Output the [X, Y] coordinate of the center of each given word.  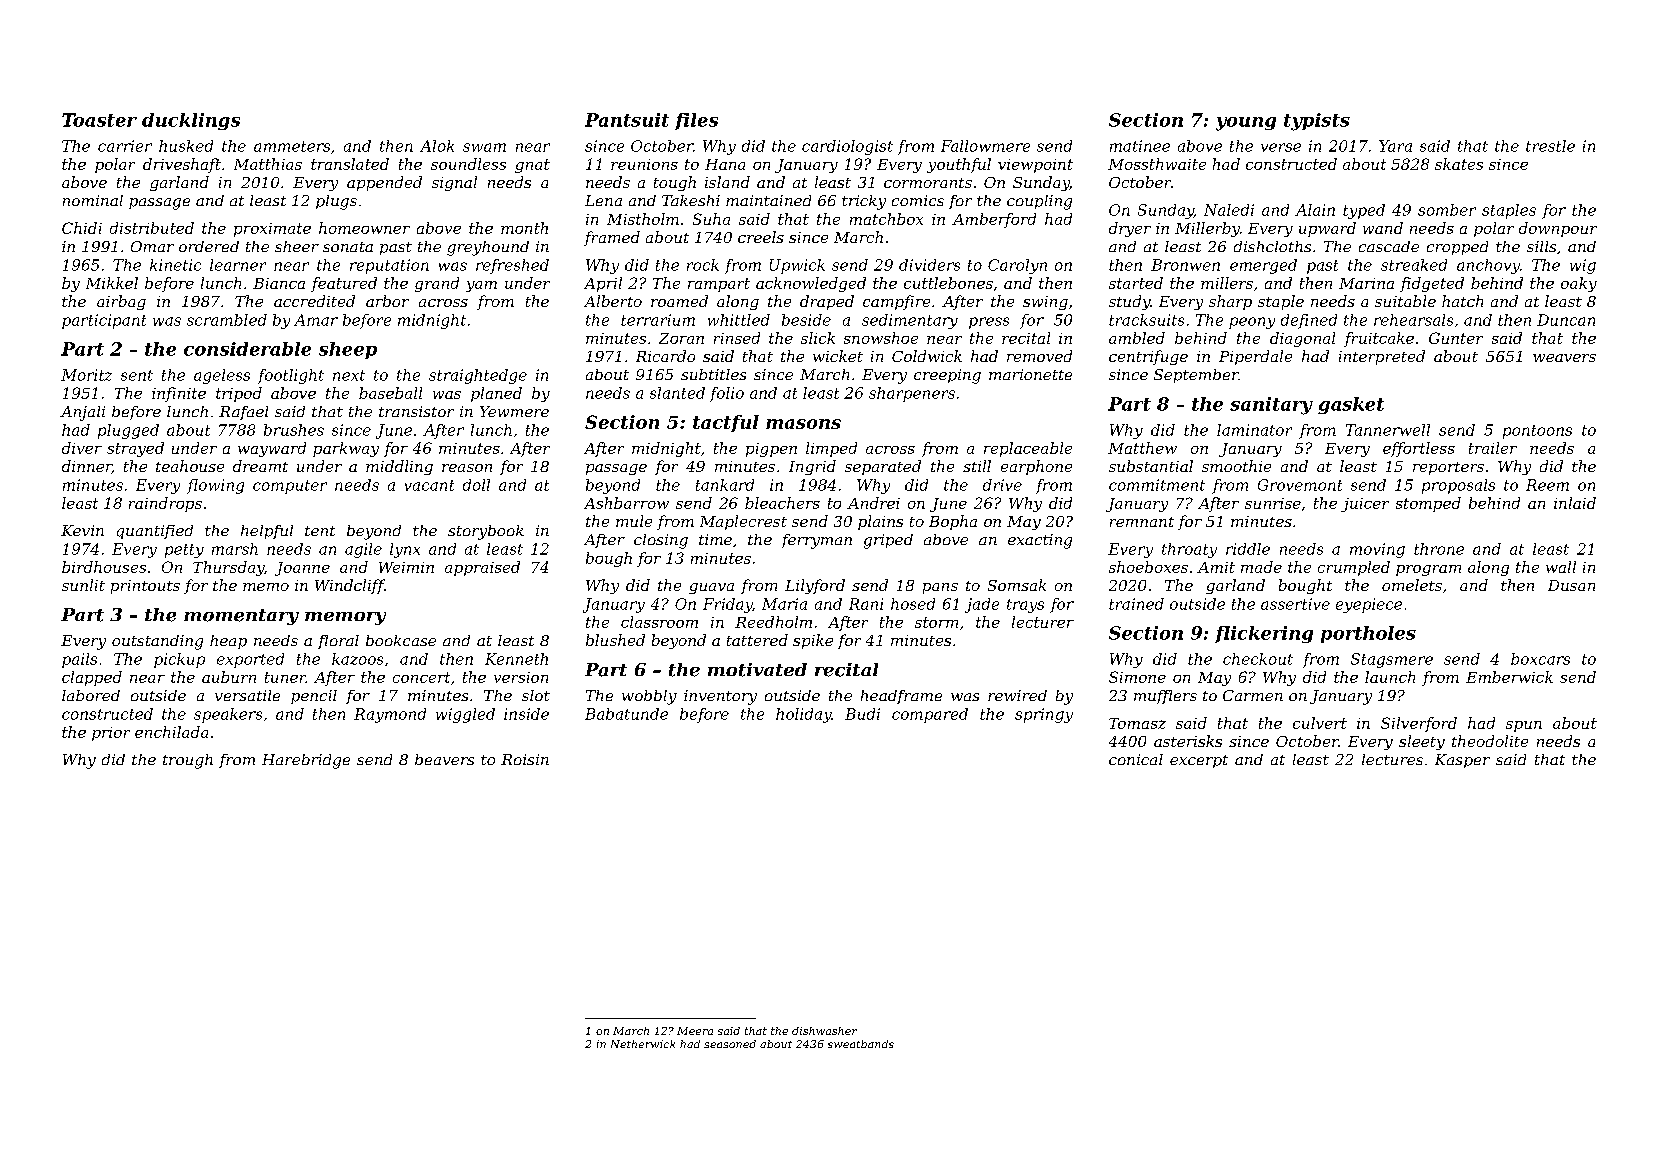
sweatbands [861, 1044]
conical [1136, 759]
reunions [644, 164]
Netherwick [643, 1044]
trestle [1550, 146]
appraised [482, 568]
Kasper [1462, 761]
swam [484, 147]
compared [930, 715]
